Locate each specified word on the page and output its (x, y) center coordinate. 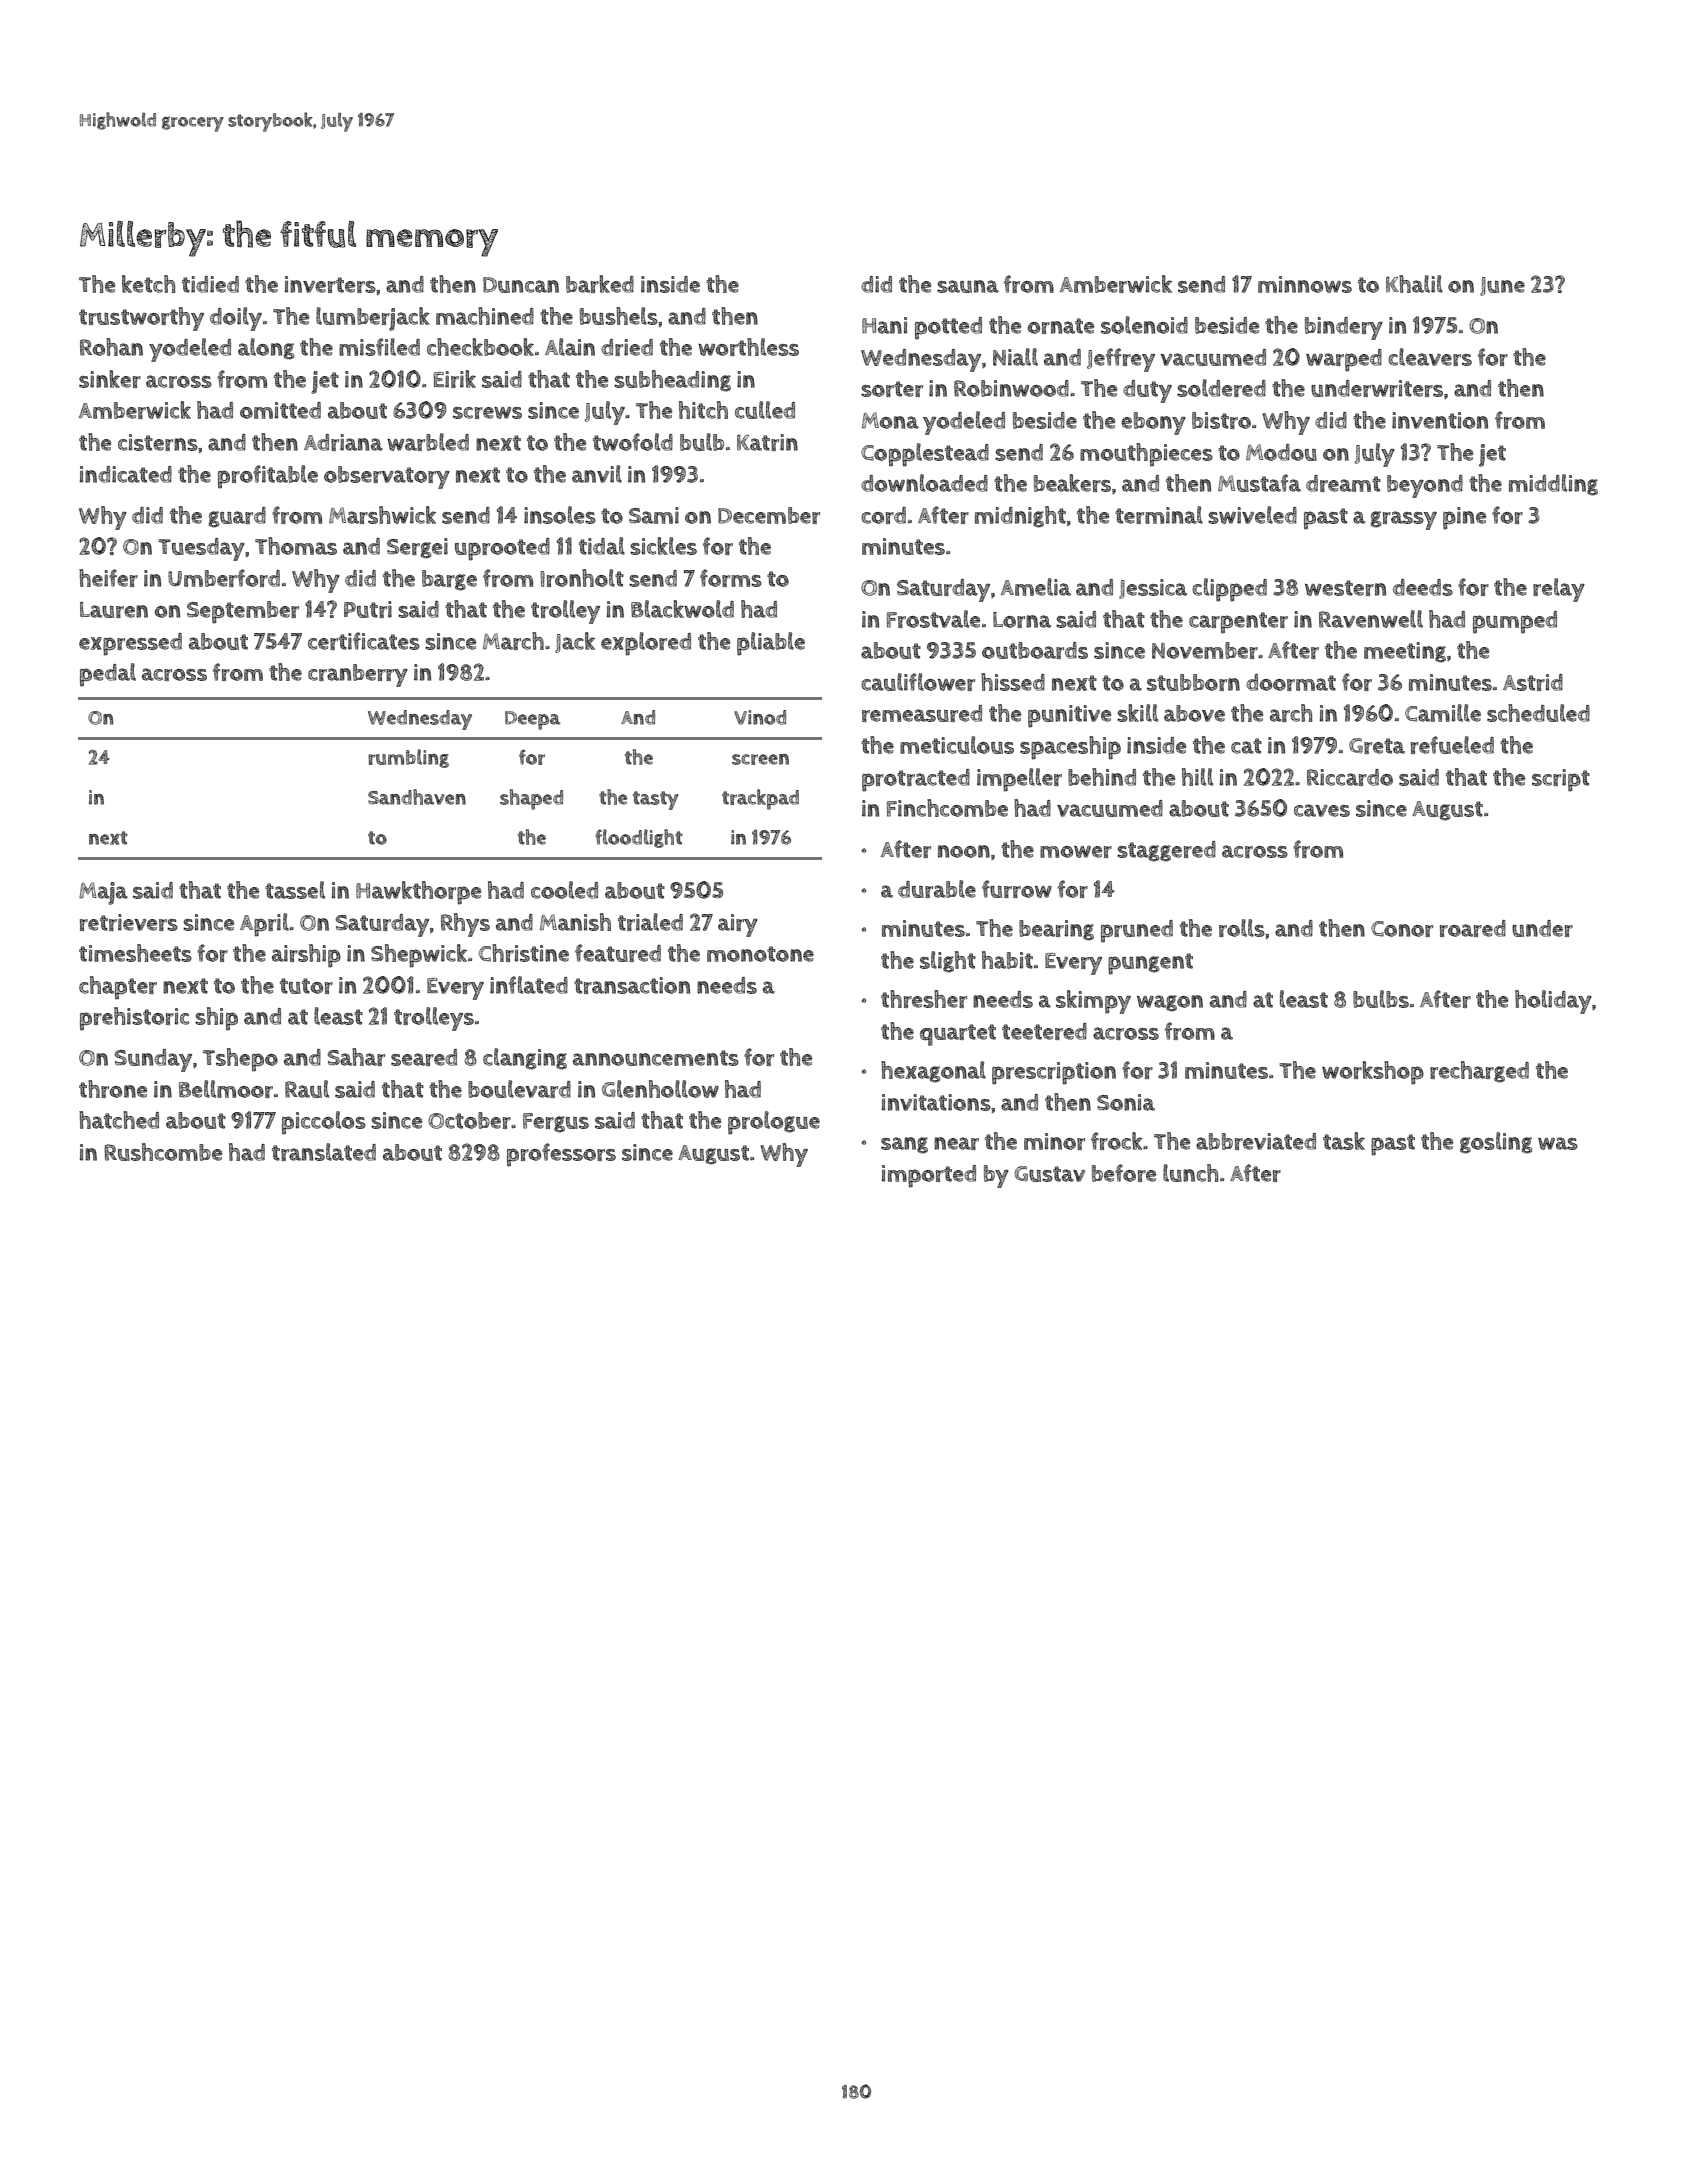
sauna (968, 286)
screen (760, 759)
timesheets (135, 953)
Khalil (1414, 284)
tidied (210, 284)
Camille (1443, 713)
